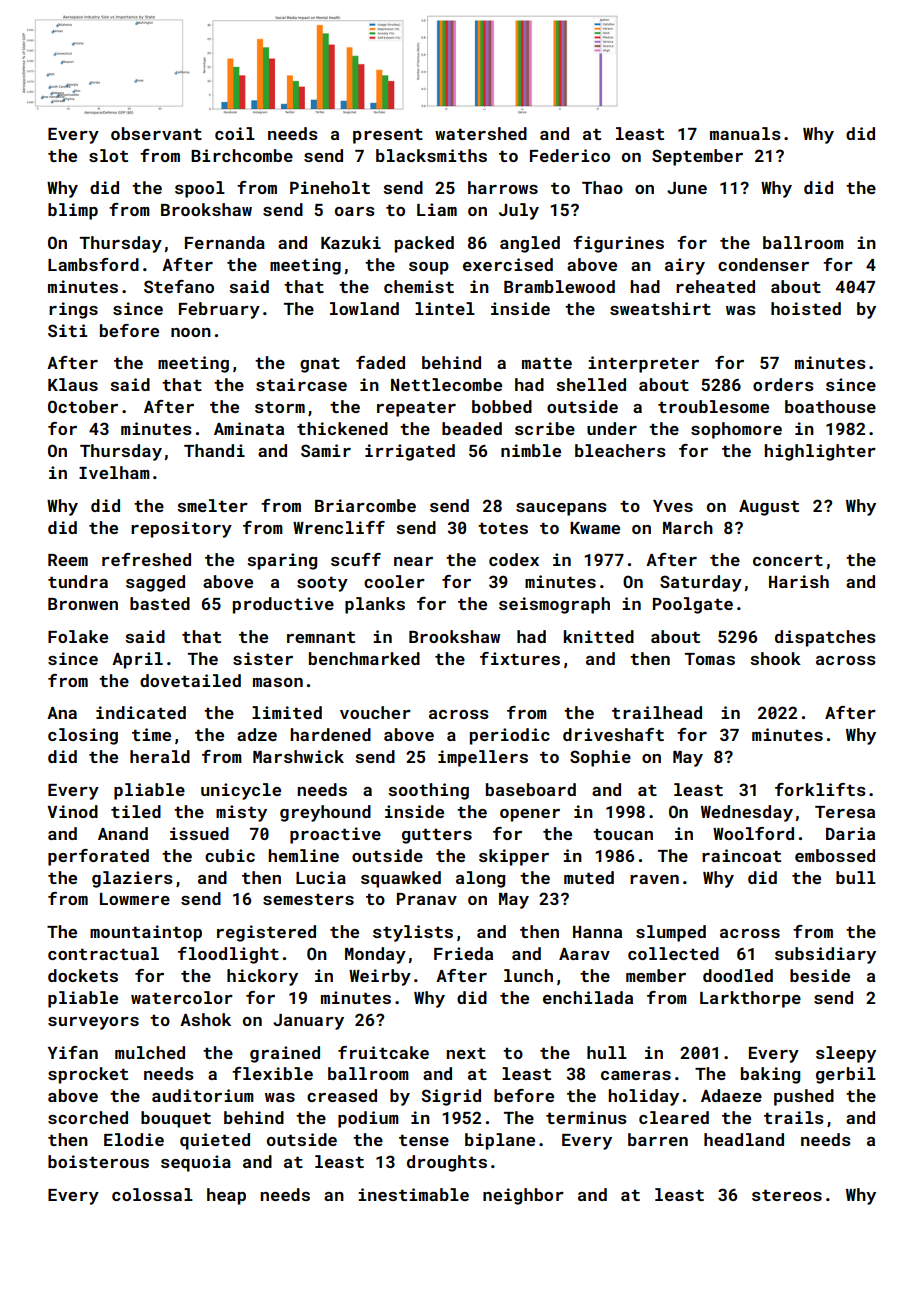 The height and width of the document is (1308, 924). I want to click on beside, so click(820, 975).
